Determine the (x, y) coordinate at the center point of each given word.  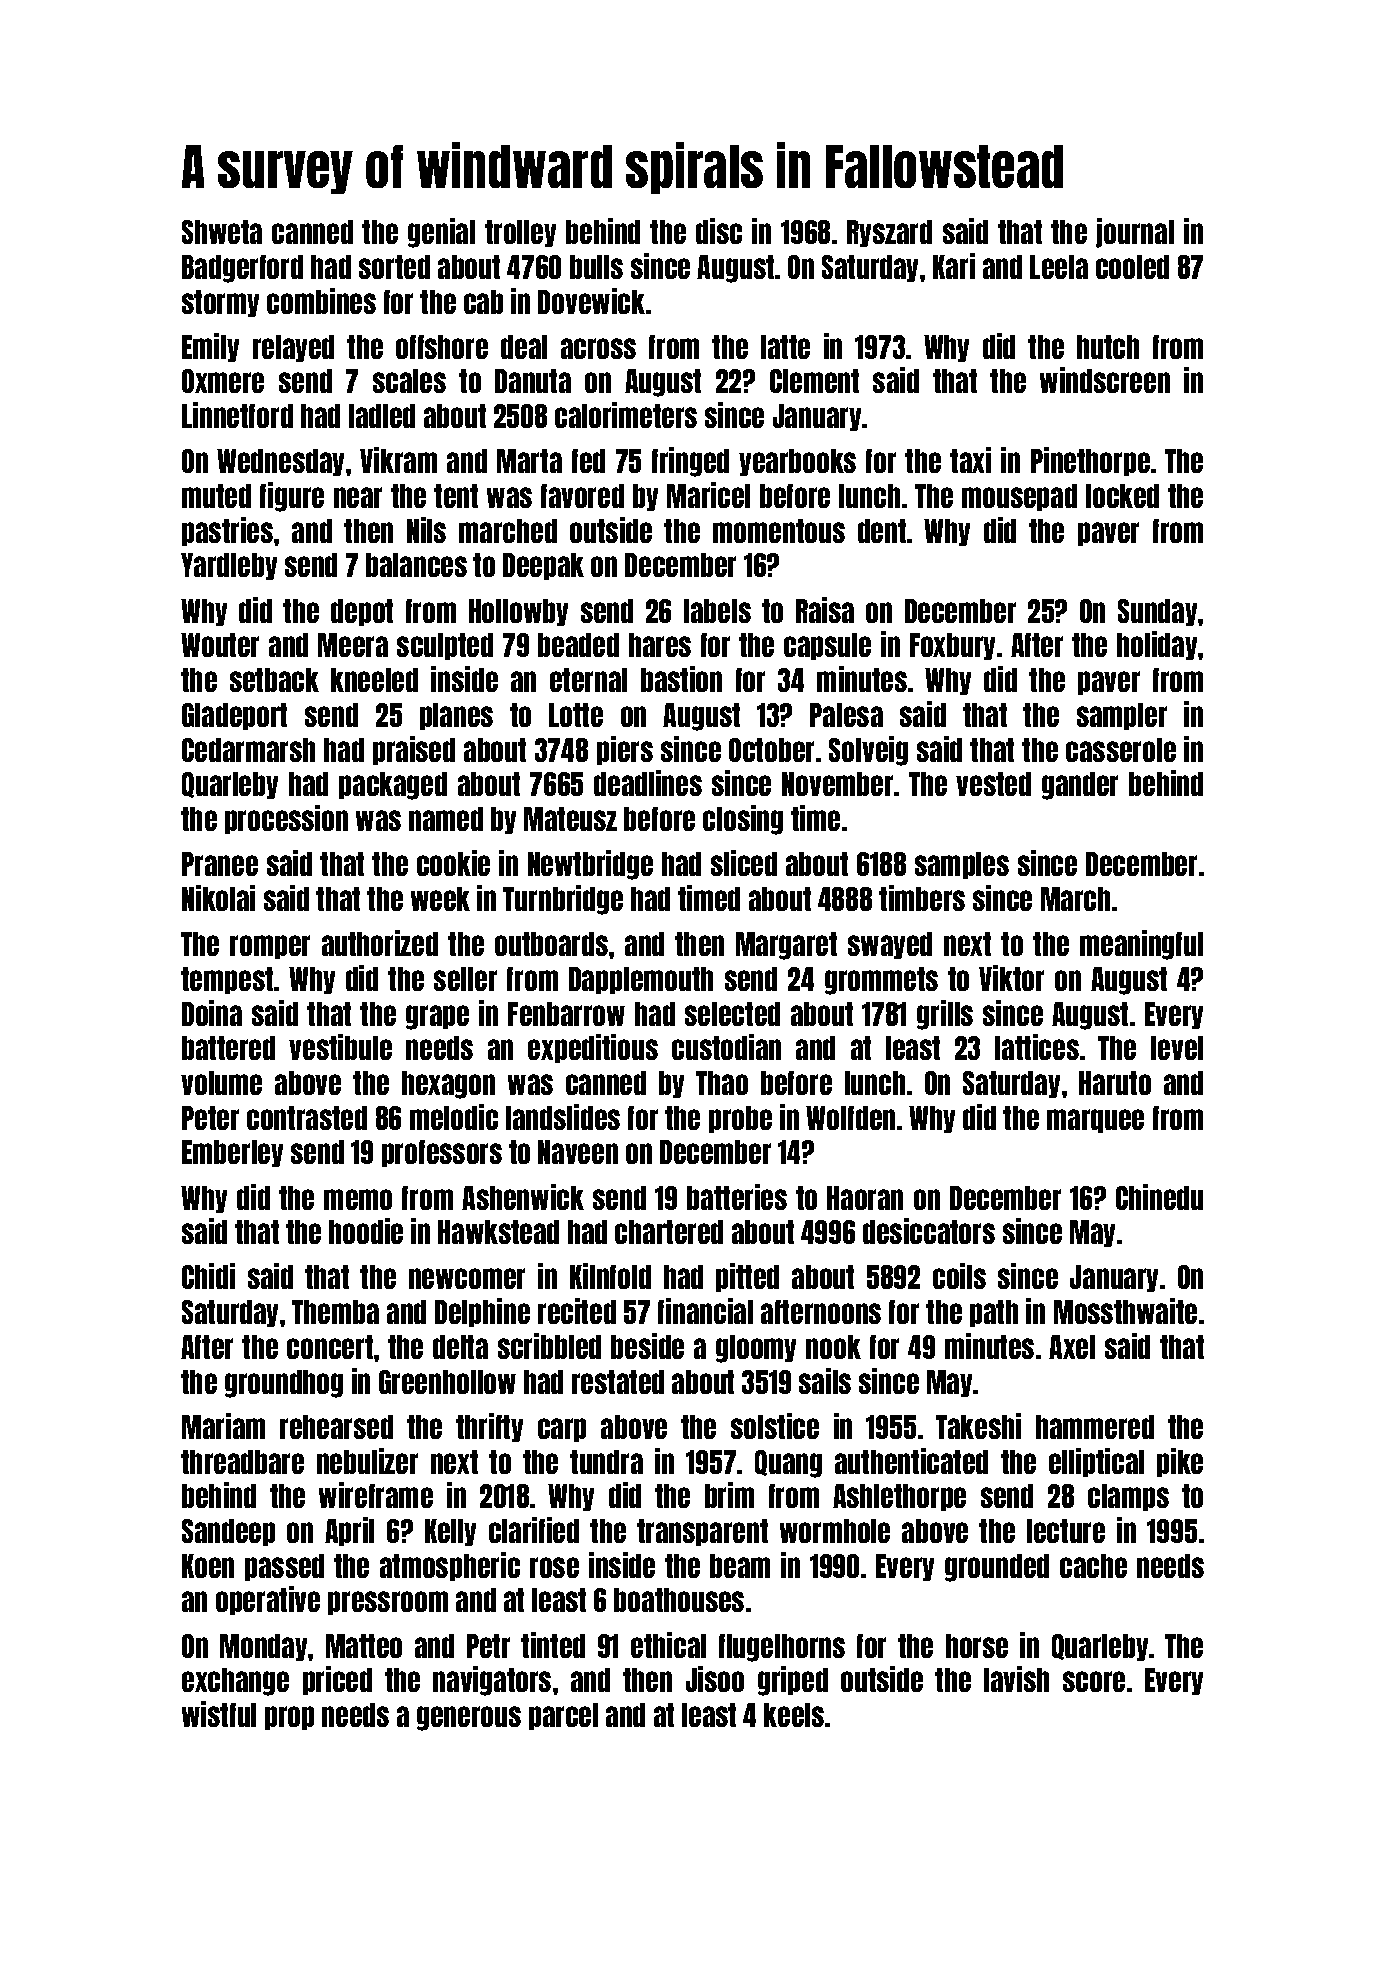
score (1094, 1681)
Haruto (1115, 1083)
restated (618, 1382)
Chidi (208, 1276)
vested (993, 784)
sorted (394, 267)
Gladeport (234, 716)
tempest (227, 980)
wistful (219, 1714)
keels (794, 1715)
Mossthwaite (1125, 1311)
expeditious (593, 1048)
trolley (520, 233)
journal (1135, 233)
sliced (744, 863)
